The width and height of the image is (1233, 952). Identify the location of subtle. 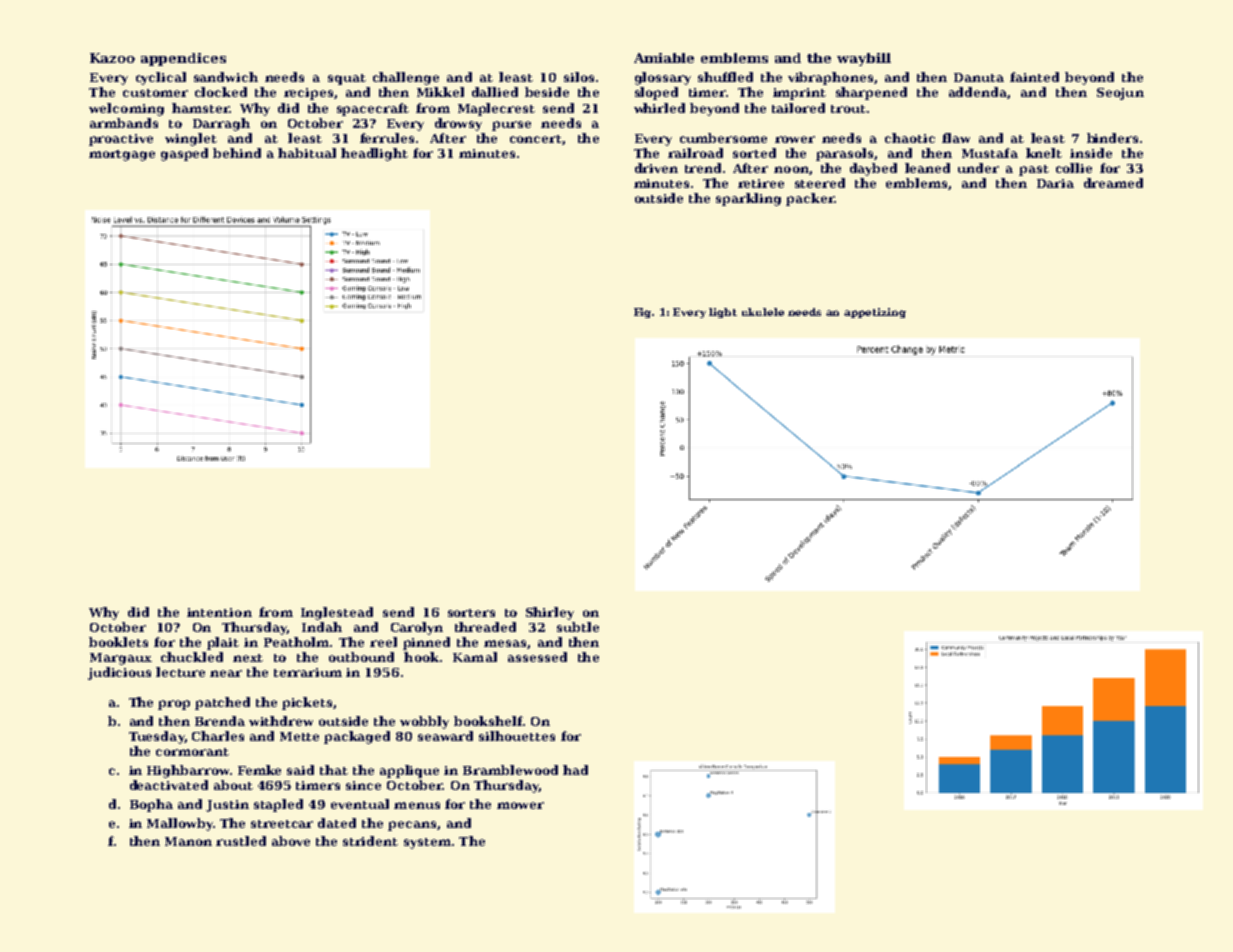
(578, 627).
